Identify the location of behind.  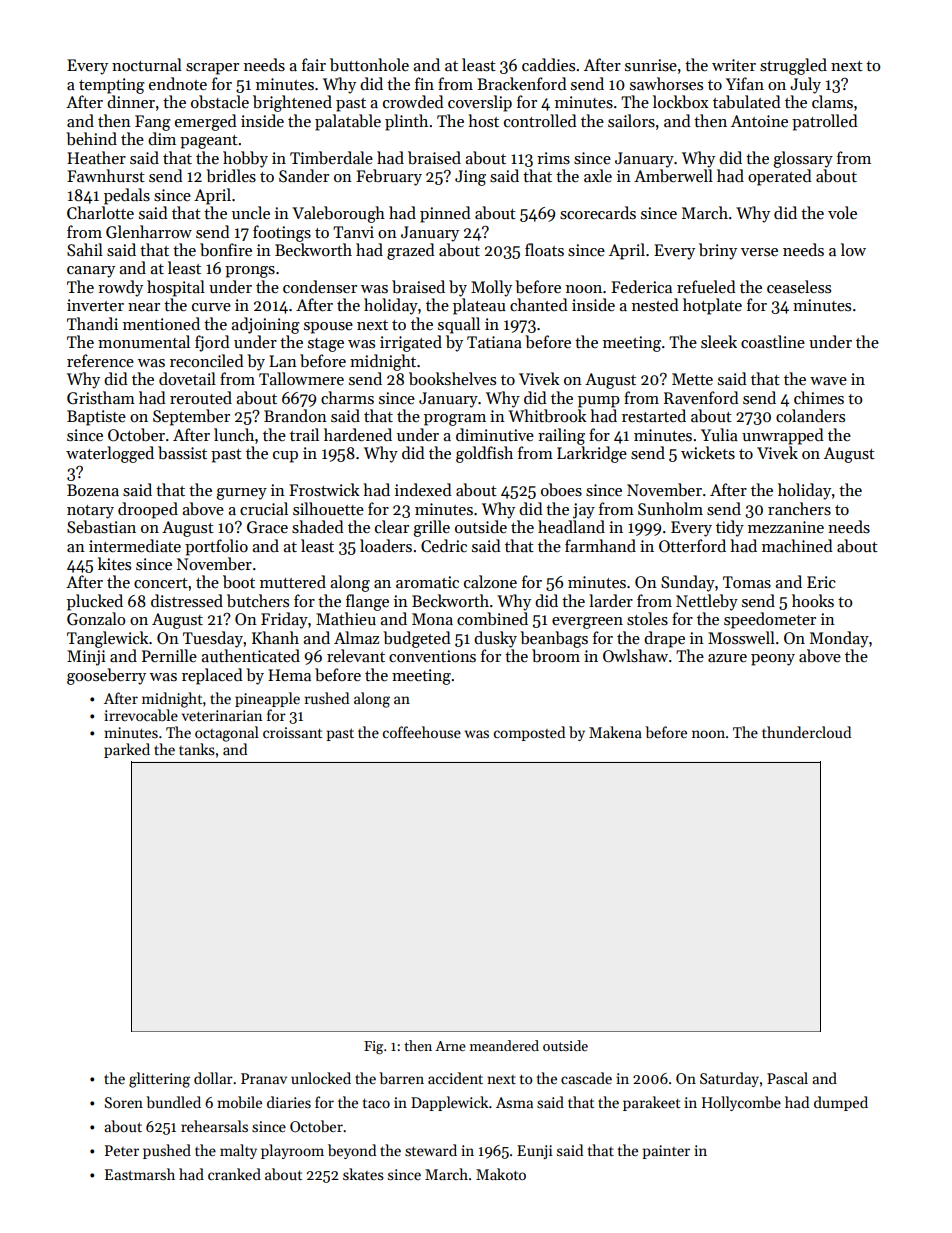
(91, 139).
